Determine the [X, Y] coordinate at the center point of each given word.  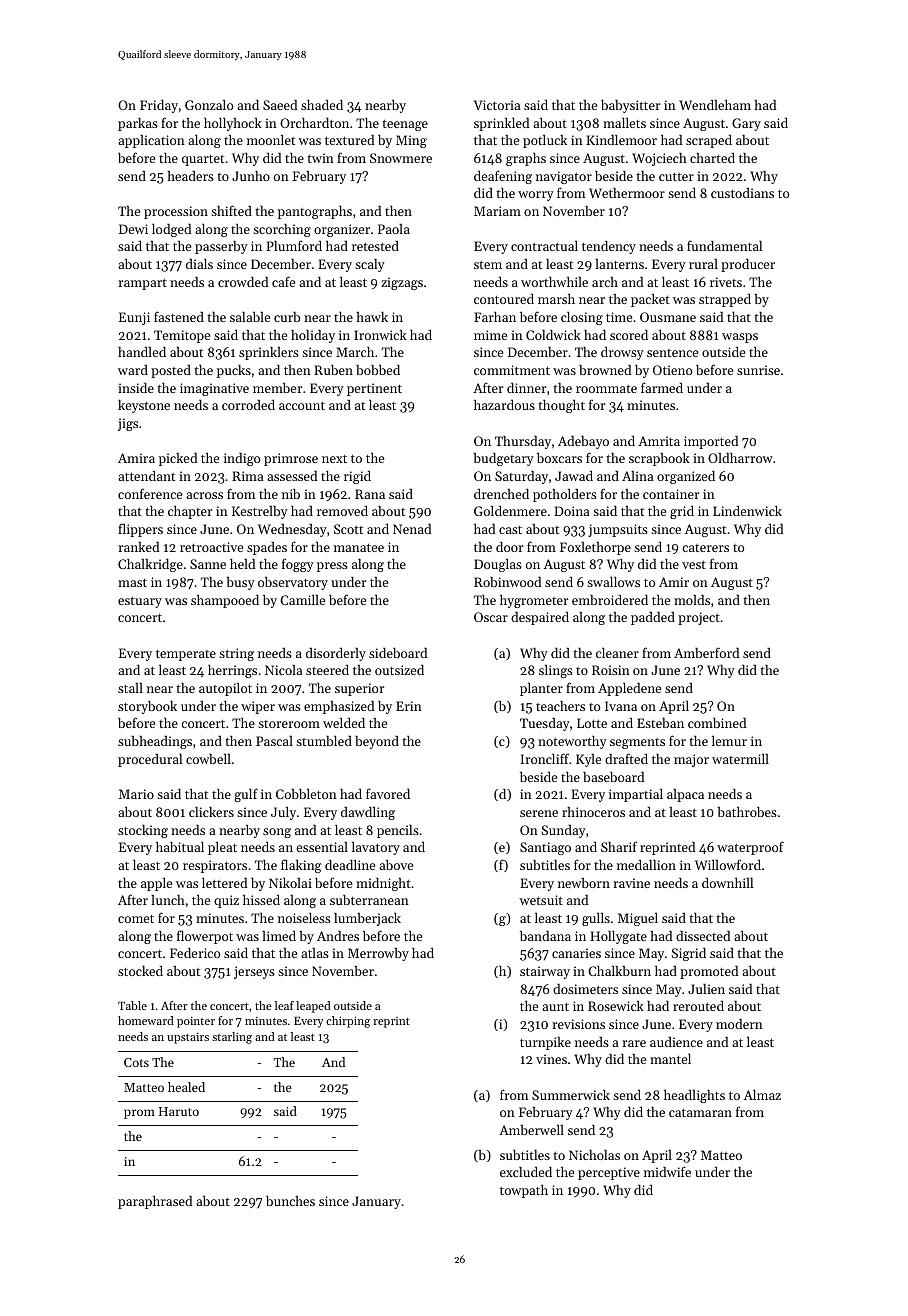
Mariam [497, 211]
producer [748, 265]
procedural [150, 760]
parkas [138, 124]
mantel [670, 1058]
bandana [545, 936]
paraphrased [155, 1202]
